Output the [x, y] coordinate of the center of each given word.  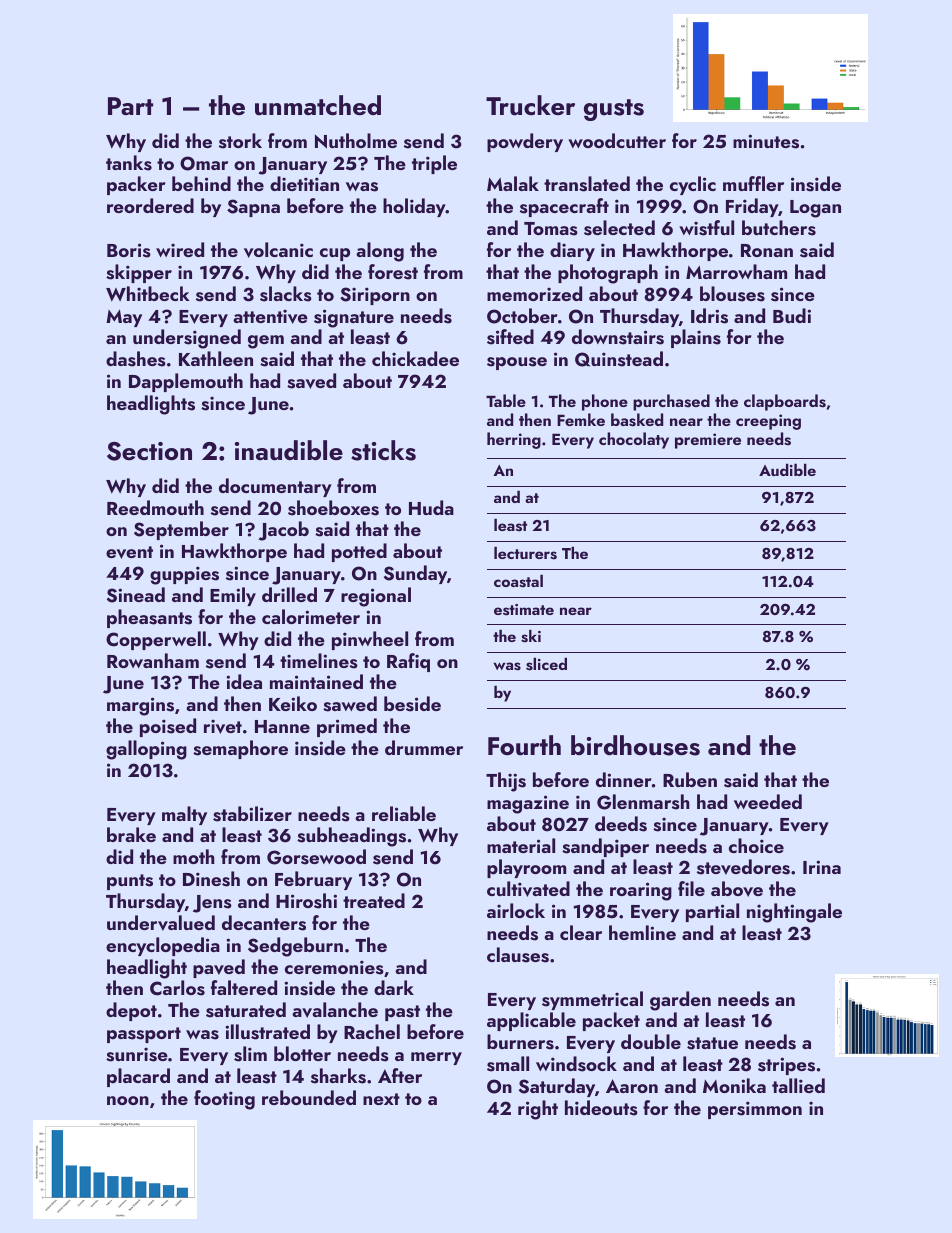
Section [149, 451]
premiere [708, 441]
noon [128, 1100]
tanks [129, 163]
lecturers [525, 553]
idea [244, 681]
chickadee [415, 358]
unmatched [318, 105]
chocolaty [634, 440]
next [381, 1099]
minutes [766, 141]
